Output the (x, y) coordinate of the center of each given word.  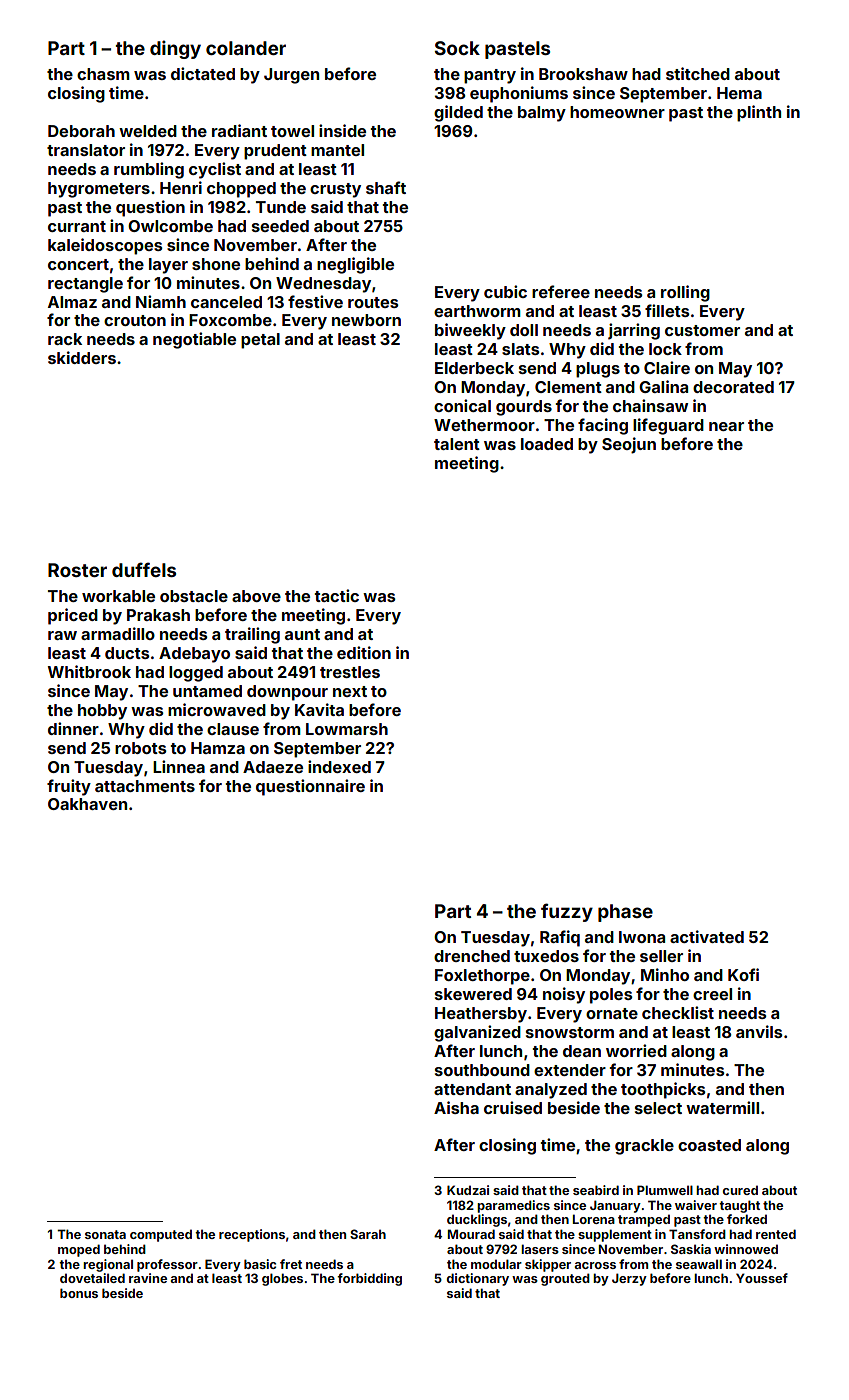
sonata (105, 1234)
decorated (733, 387)
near (726, 426)
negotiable (194, 340)
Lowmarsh (347, 729)
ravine (148, 1278)
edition (364, 652)
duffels (144, 569)
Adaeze (273, 767)
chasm (103, 74)
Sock (457, 48)
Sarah (368, 1234)
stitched (698, 73)
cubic (505, 291)
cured (740, 1190)
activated (707, 936)
